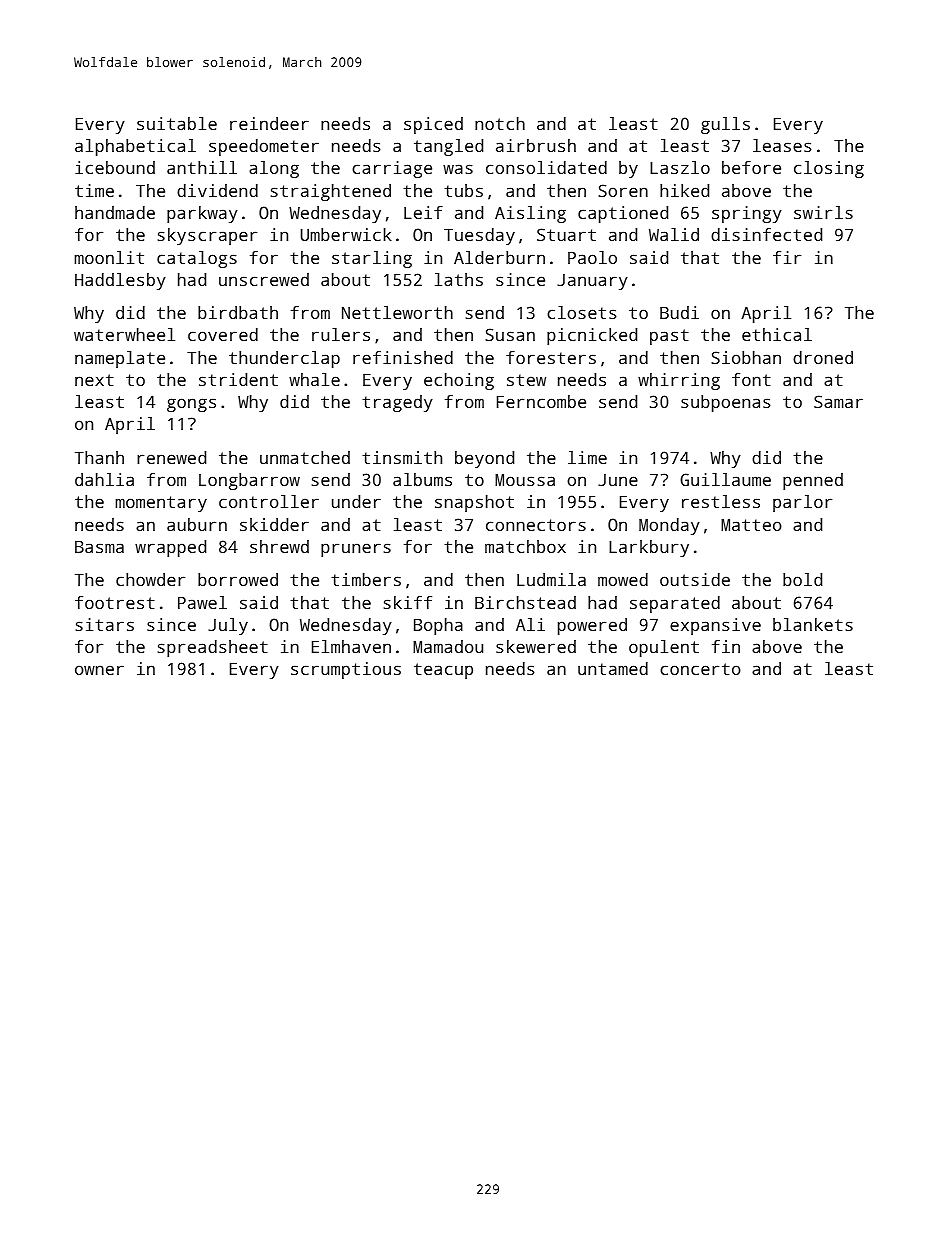 The image size is (952, 1233). Describe the element at coordinates (500, 123) in the screenshot. I see `notch` at that location.
